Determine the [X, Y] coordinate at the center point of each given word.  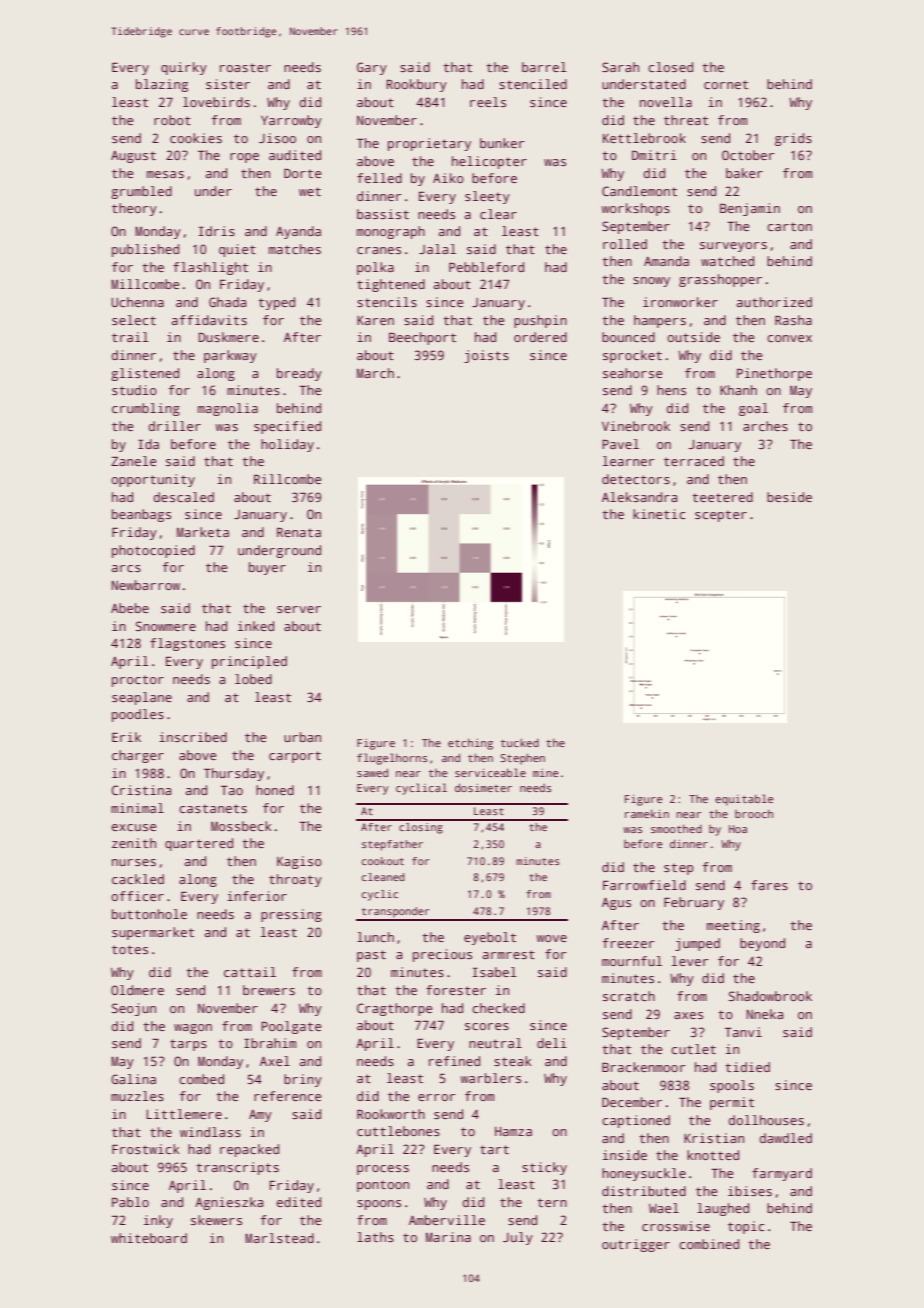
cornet [726, 84]
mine [545, 773]
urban [302, 737]
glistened [145, 374]
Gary [372, 68]
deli [552, 1043]
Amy [260, 1116]
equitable [744, 800]
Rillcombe [287, 479]
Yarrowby [291, 121]
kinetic [659, 514]
